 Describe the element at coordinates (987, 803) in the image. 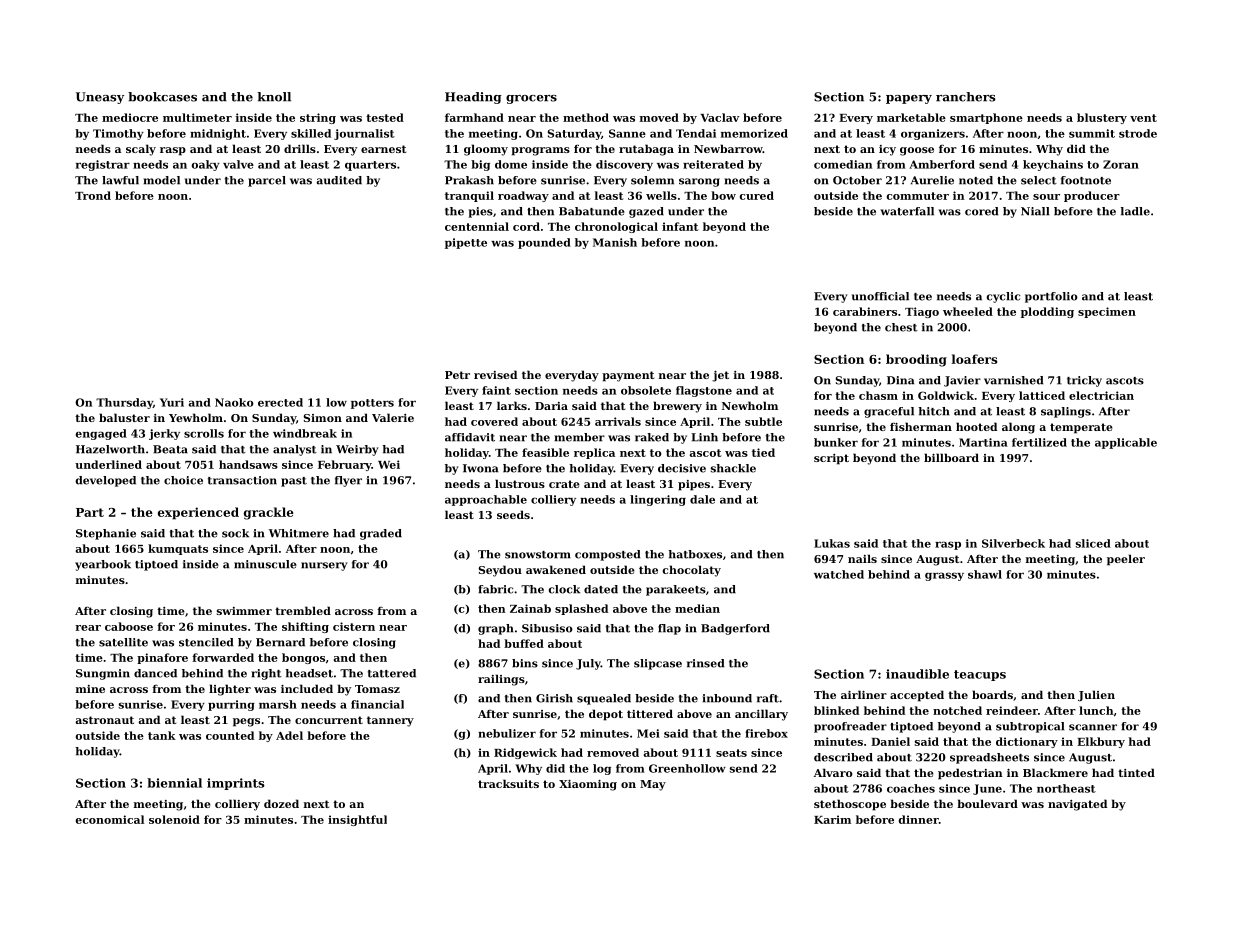

I see `boulevard` at that location.
